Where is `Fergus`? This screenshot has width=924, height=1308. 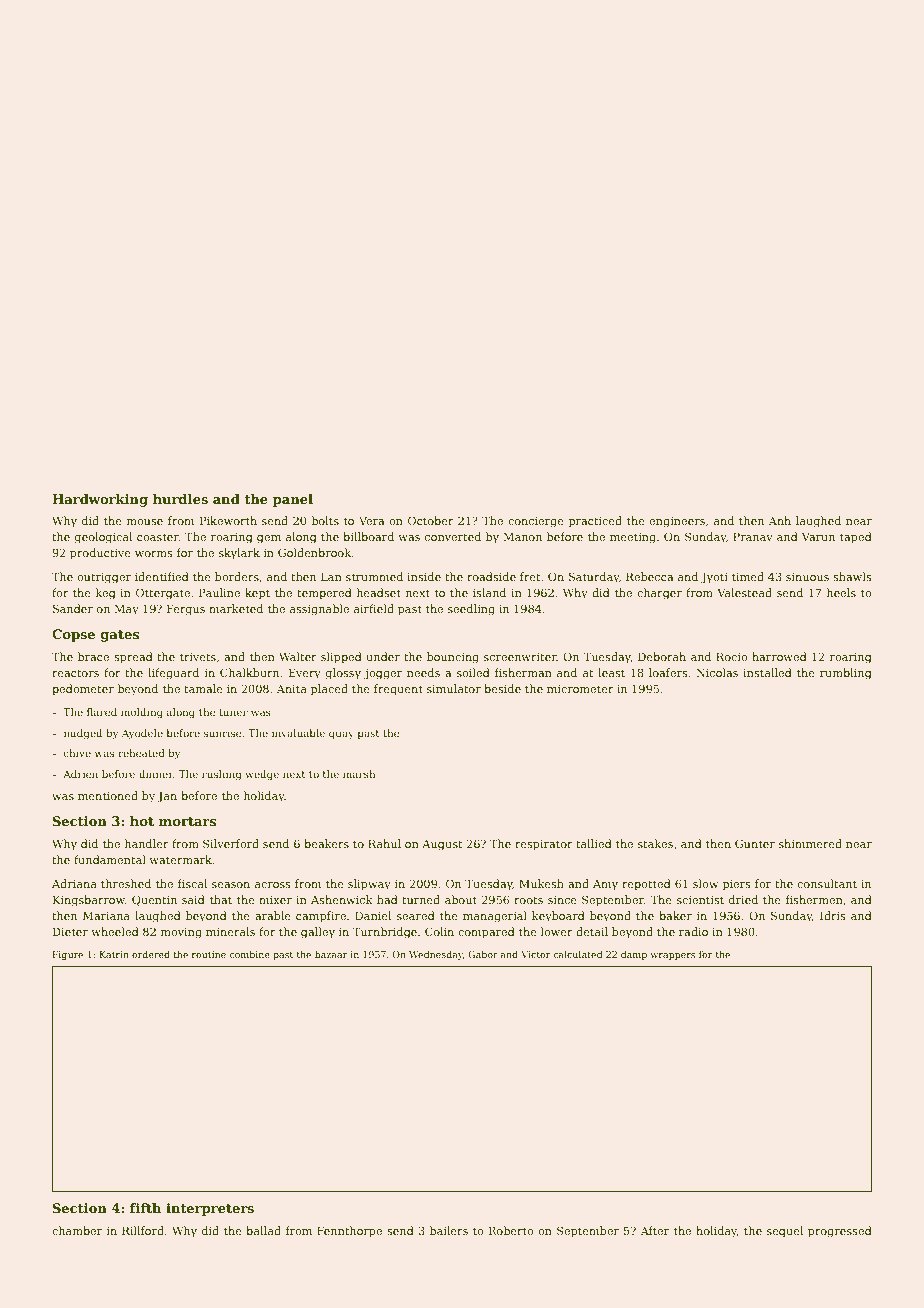
Fergus is located at coordinates (186, 610).
